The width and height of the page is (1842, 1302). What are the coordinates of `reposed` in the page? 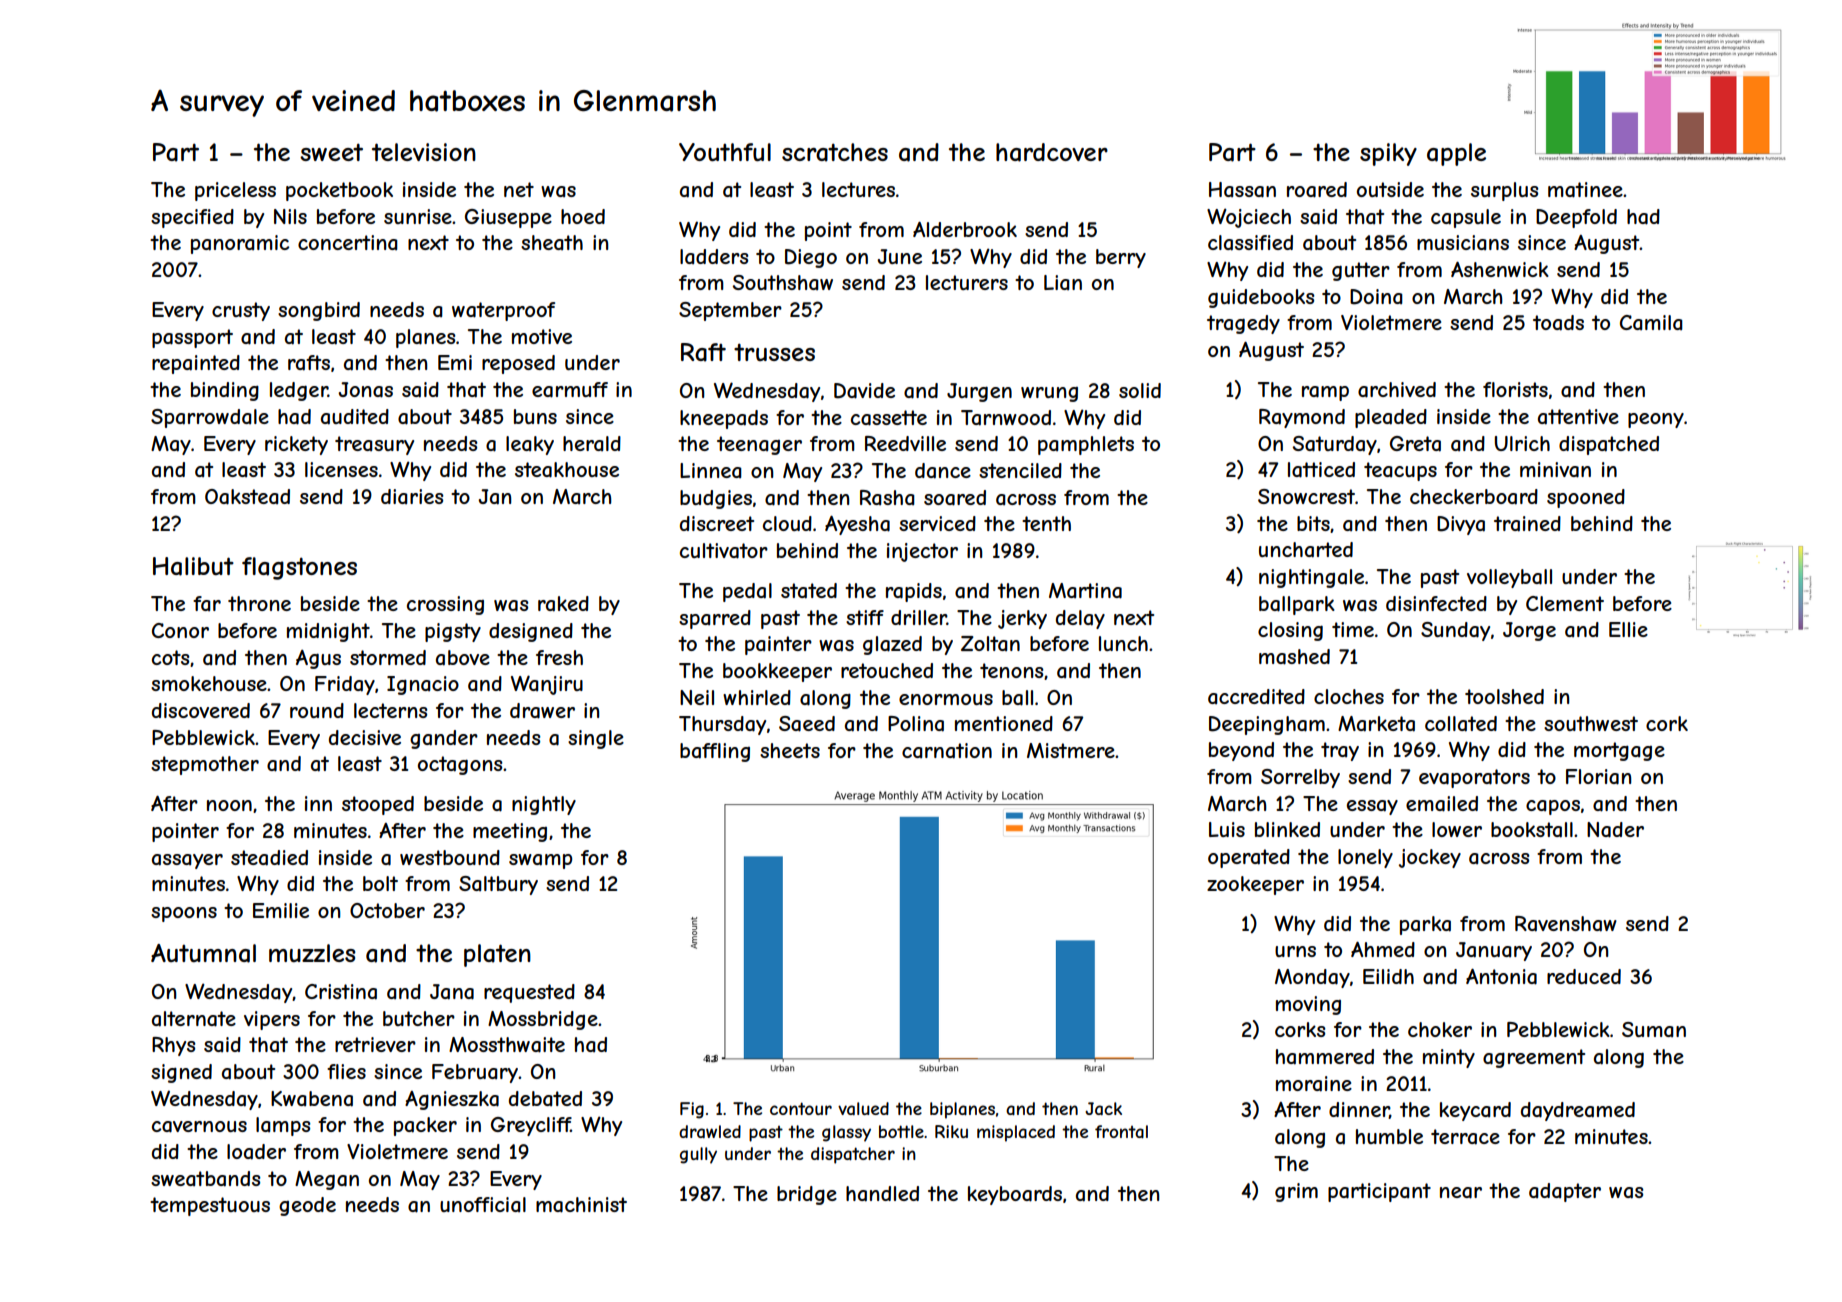 It's located at (518, 364).
